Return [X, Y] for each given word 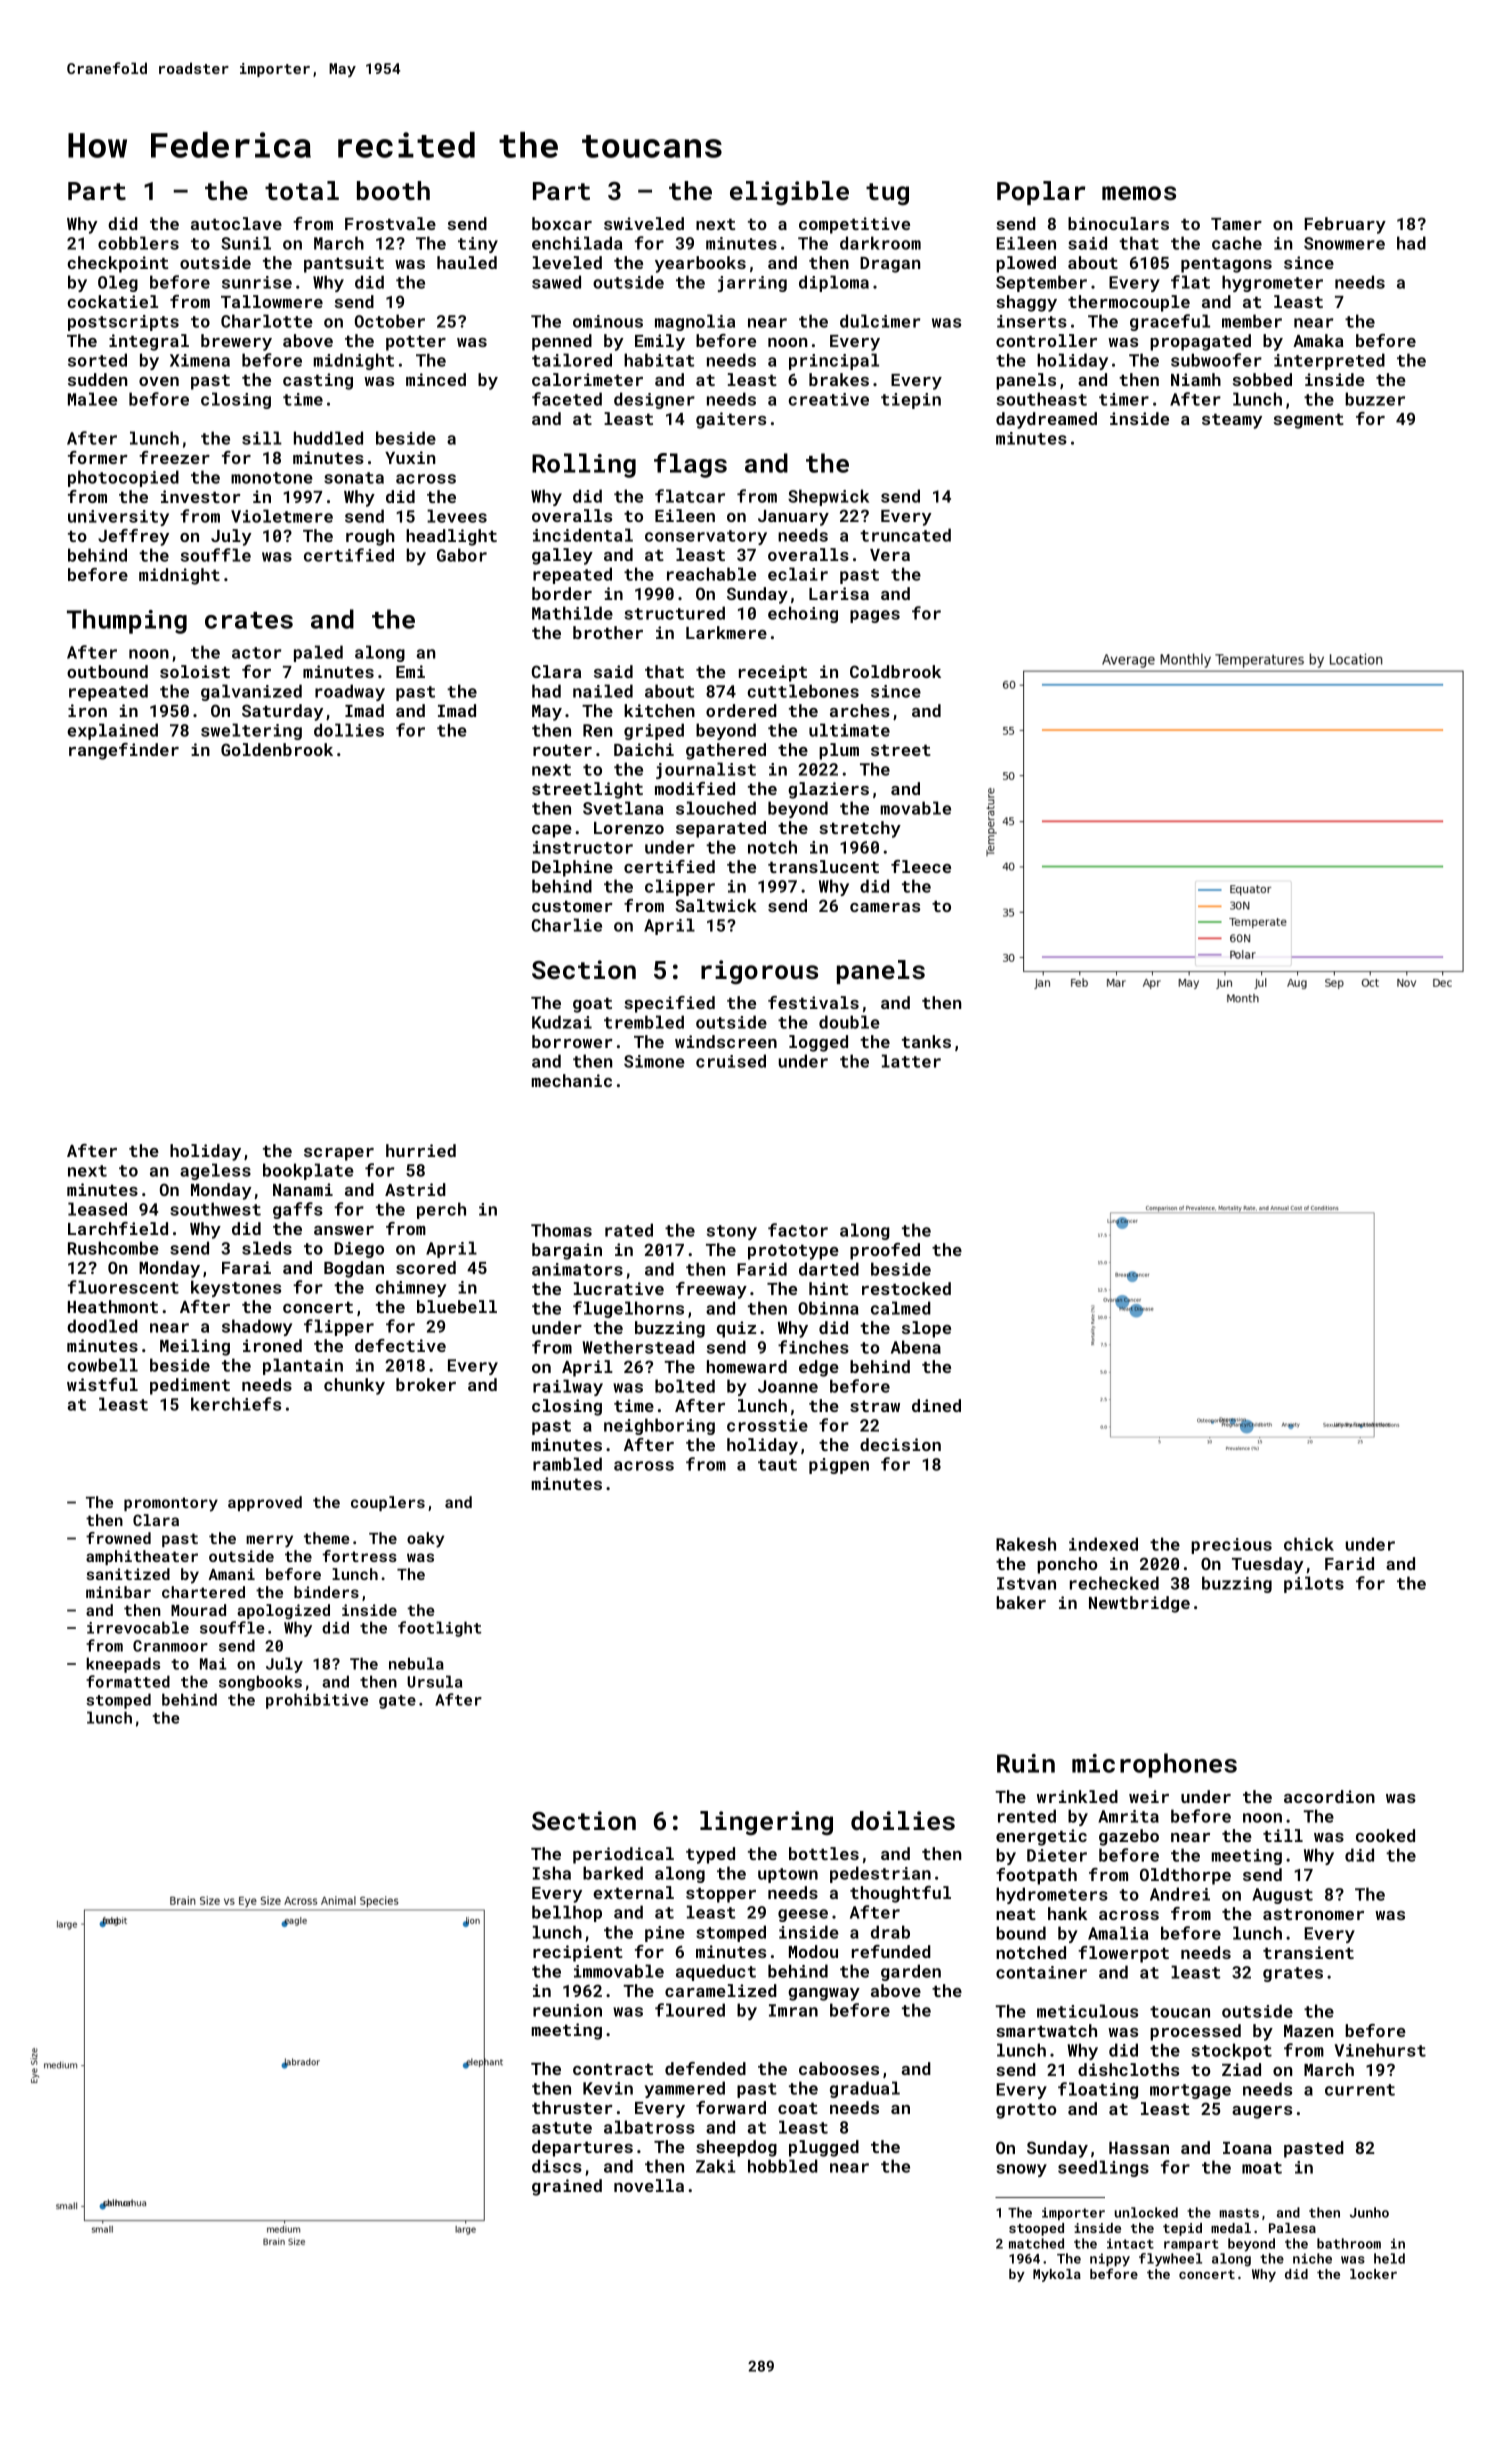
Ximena [200, 360]
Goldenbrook [277, 749]
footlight [440, 1629]
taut [777, 1465]
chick [1309, 1544]
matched [1036, 2243]
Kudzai [562, 1022]
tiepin [911, 401]
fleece [921, 866]
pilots [1314, 1584]
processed [1195, 2032]
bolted [685, 1386]
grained [567, 2187]
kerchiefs [236, 1404]
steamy [1232, 421]
